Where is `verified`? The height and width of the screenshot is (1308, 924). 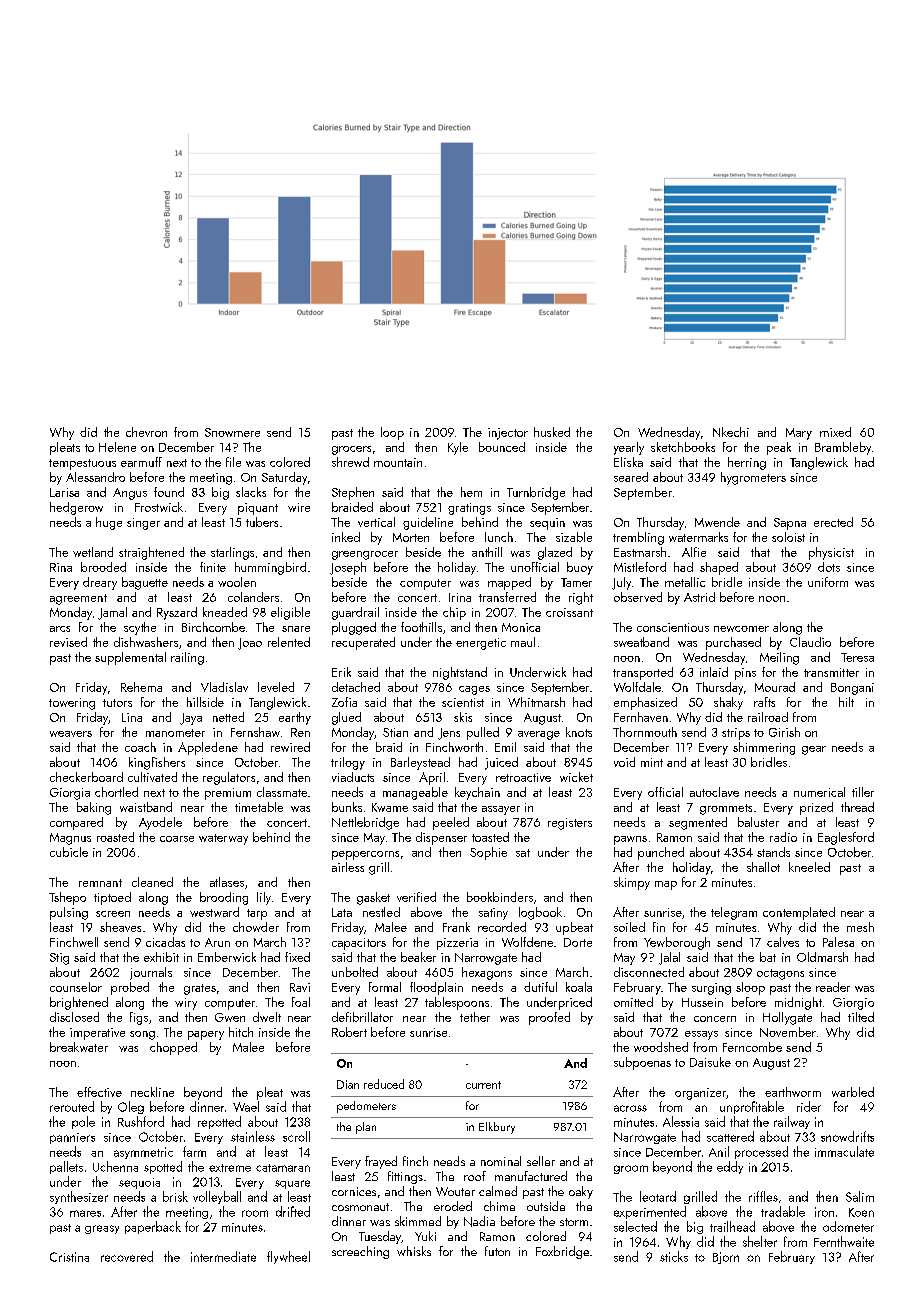 verified is located at coordinates (416, 897).
